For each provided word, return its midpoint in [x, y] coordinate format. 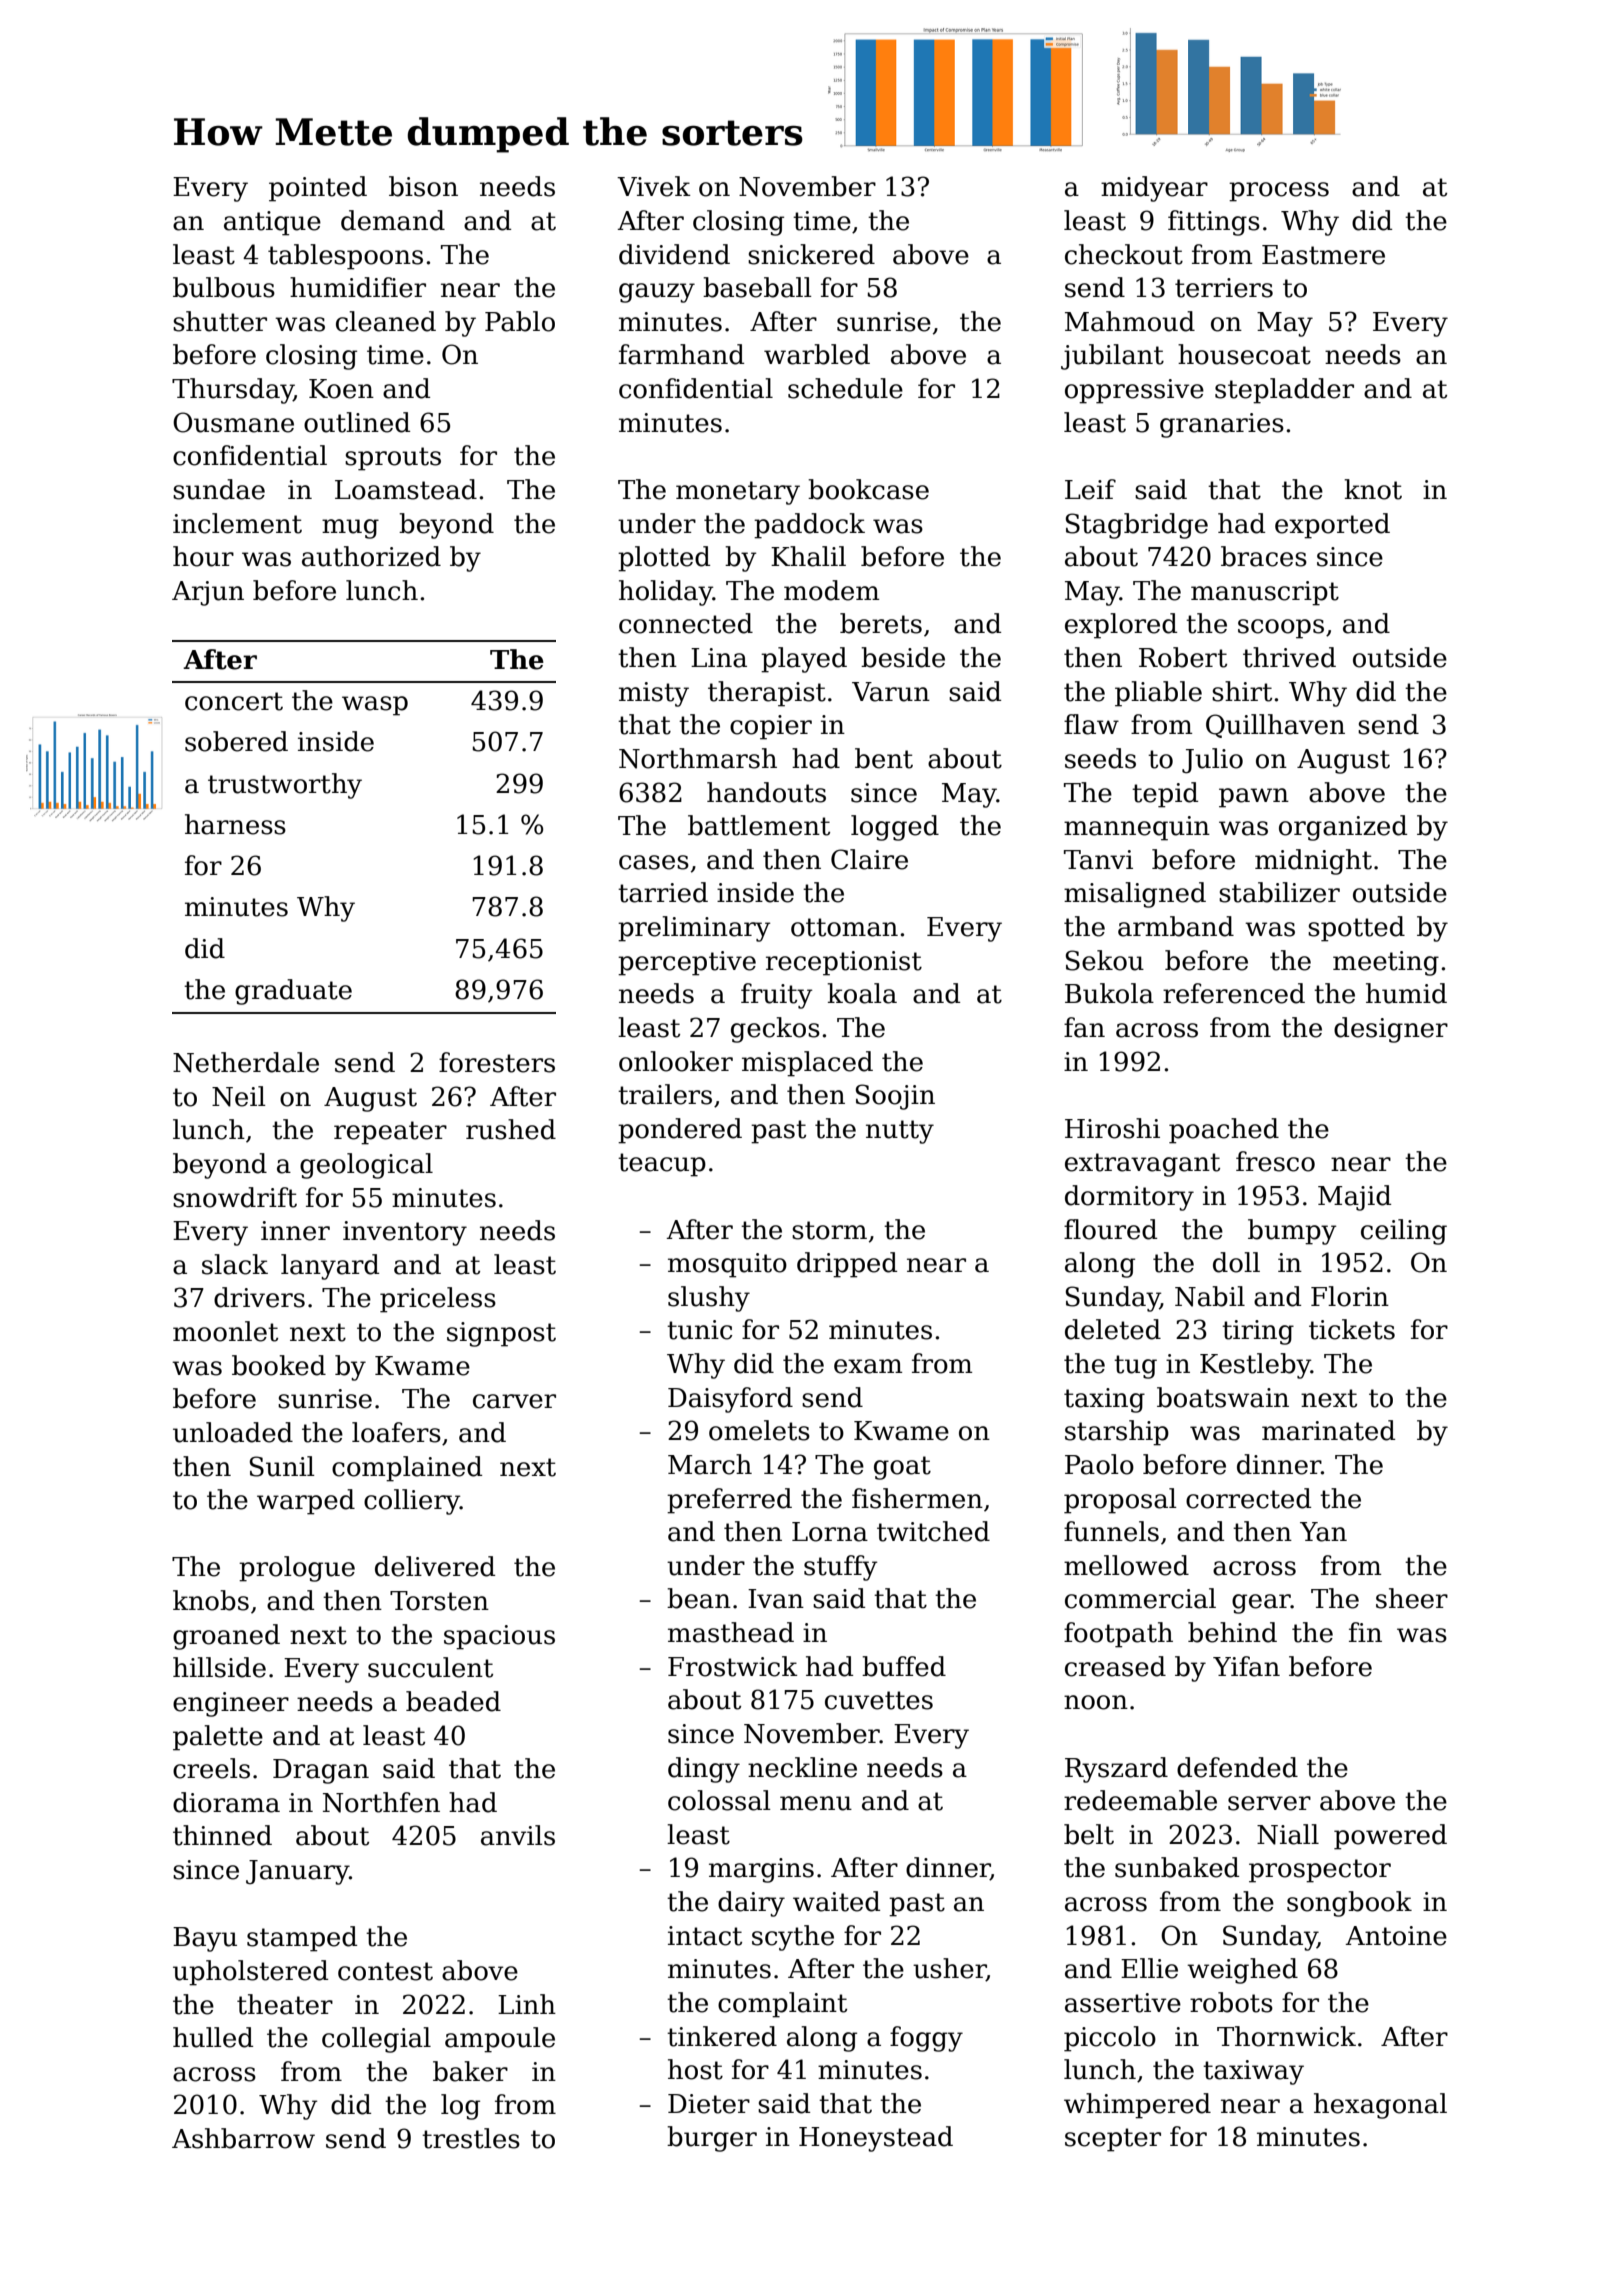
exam [868, 1366]
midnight [1313, 862]
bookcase [868, 489]
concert [234, 701]
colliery [412, 1502]
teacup [662, 1165]
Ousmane [233, 422]
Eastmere [1323, 255]
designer [1391, 1030]
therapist [767, 694]
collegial [376, 2040]
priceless [438, 1300]
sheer [1412, 1598]
